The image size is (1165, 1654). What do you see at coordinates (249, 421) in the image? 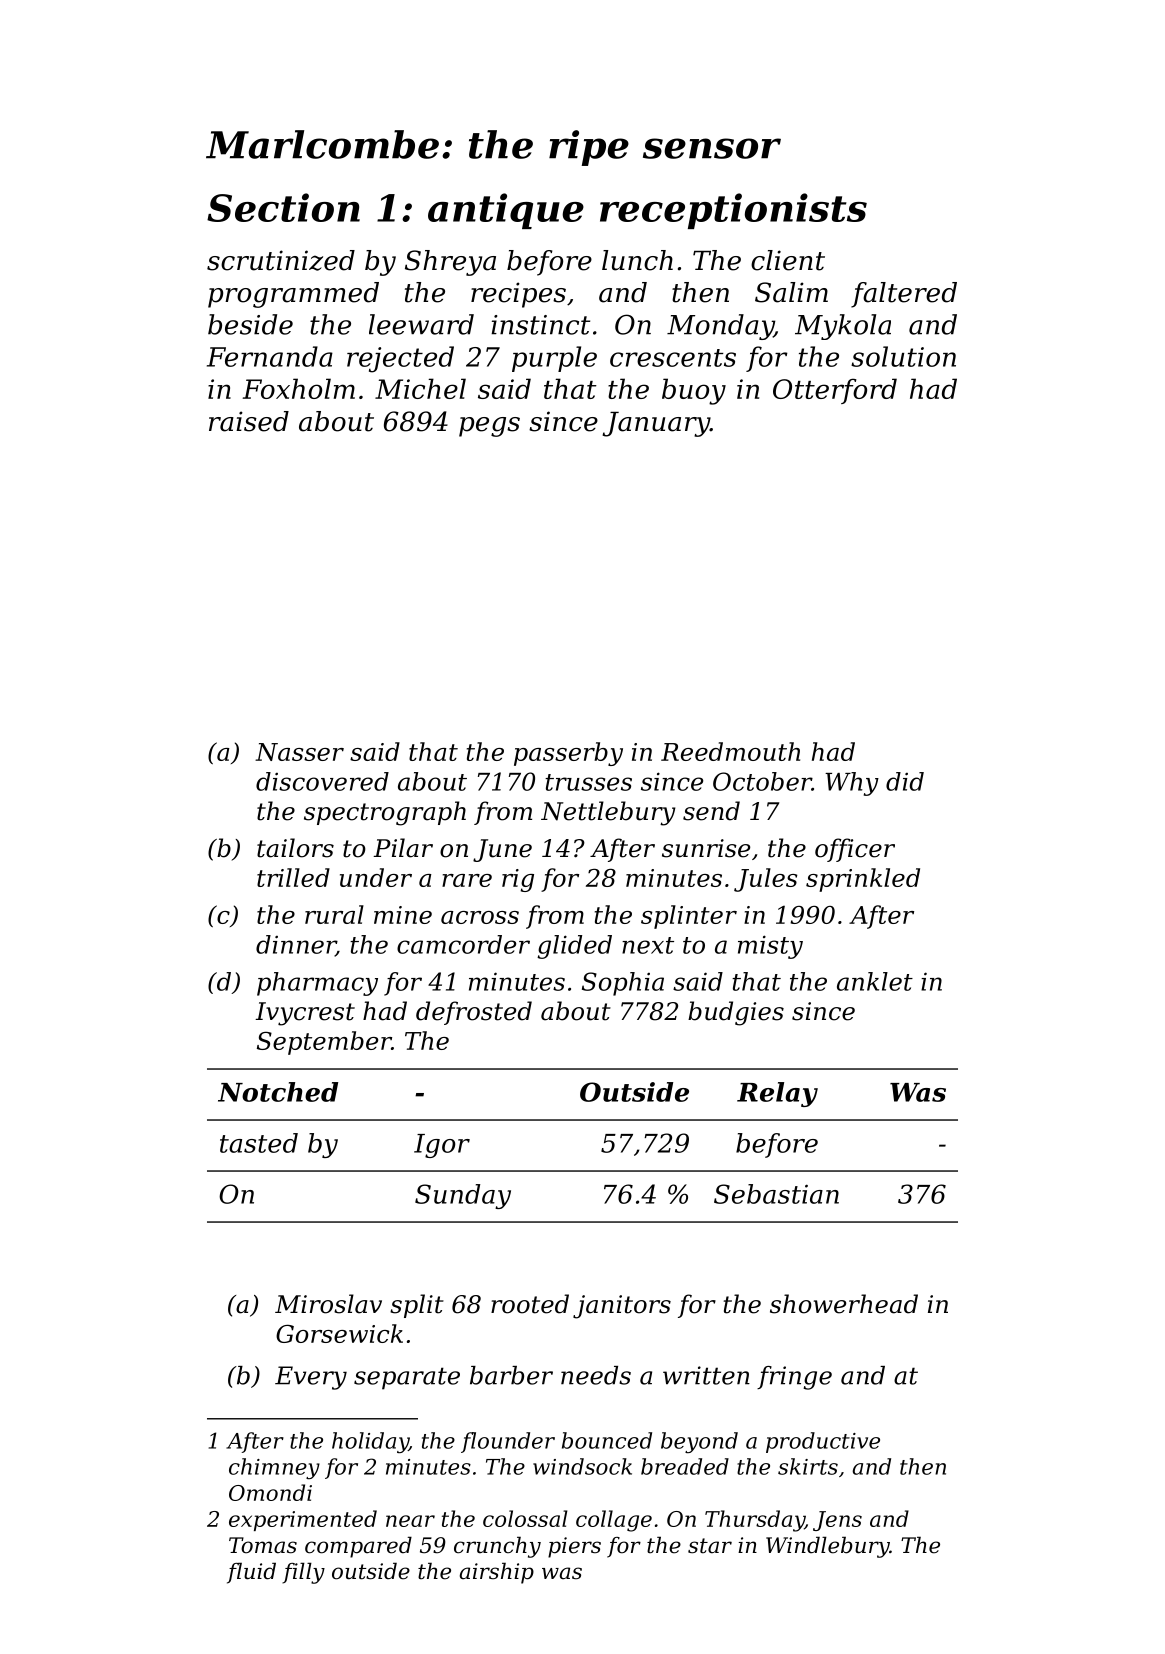
I see `raised` at bounding box center [249, 421].
